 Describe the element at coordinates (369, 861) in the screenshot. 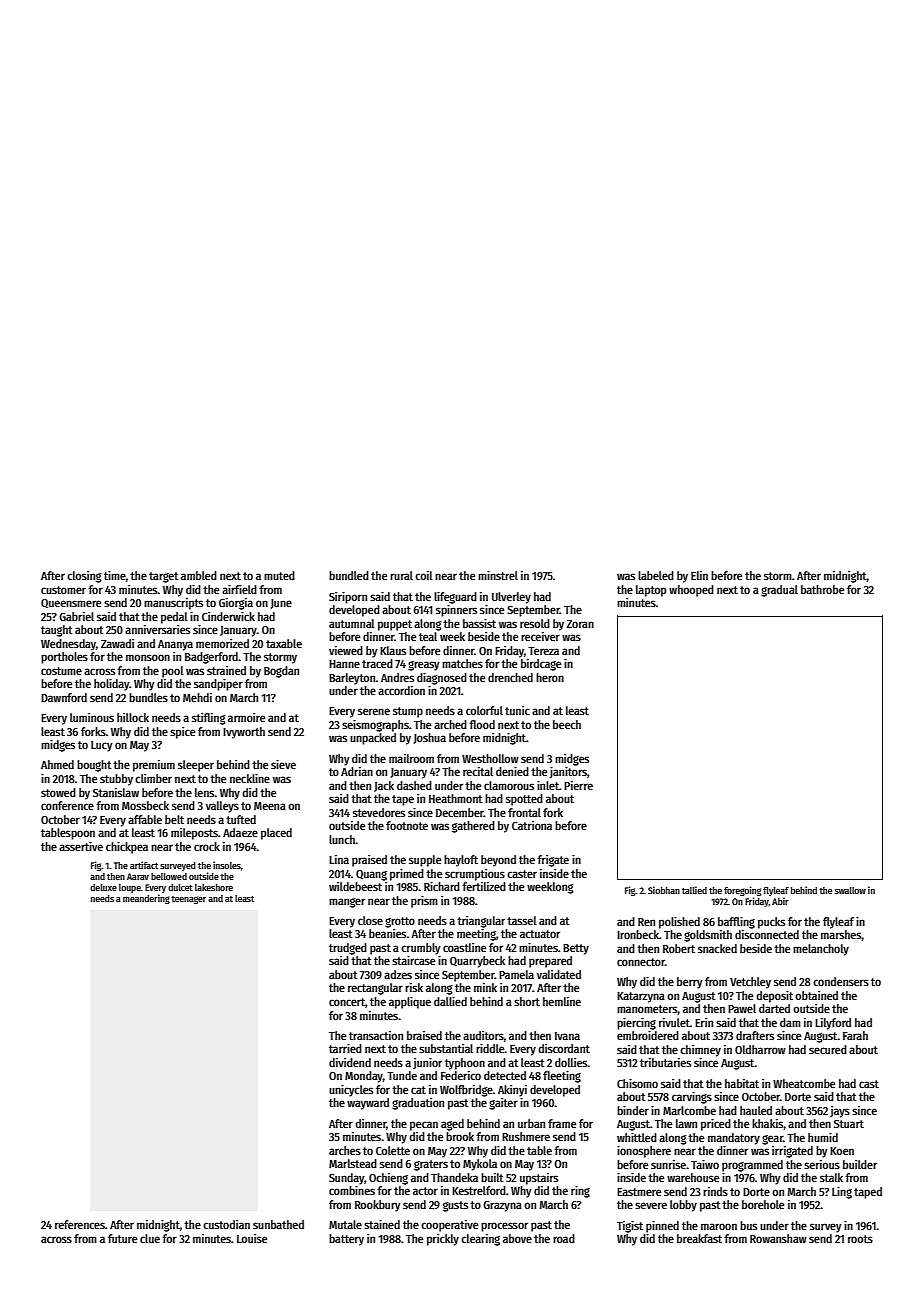

I see `praised` at that location.
